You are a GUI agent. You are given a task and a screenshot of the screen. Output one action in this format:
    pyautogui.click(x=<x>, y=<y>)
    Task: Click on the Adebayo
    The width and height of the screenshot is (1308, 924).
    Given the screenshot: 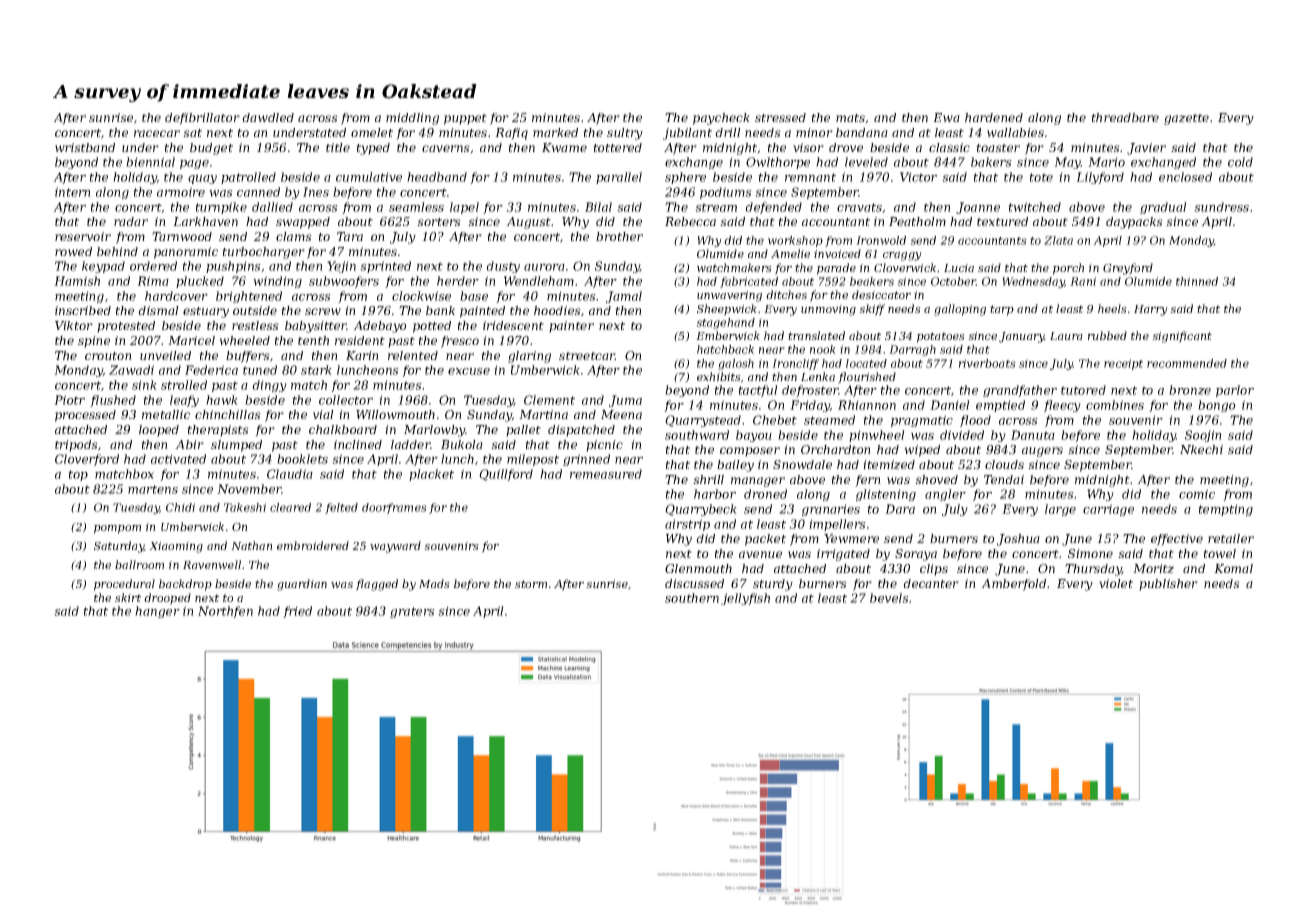 What is the action you would take?
    pyautogui.click(x=380, y=327)
